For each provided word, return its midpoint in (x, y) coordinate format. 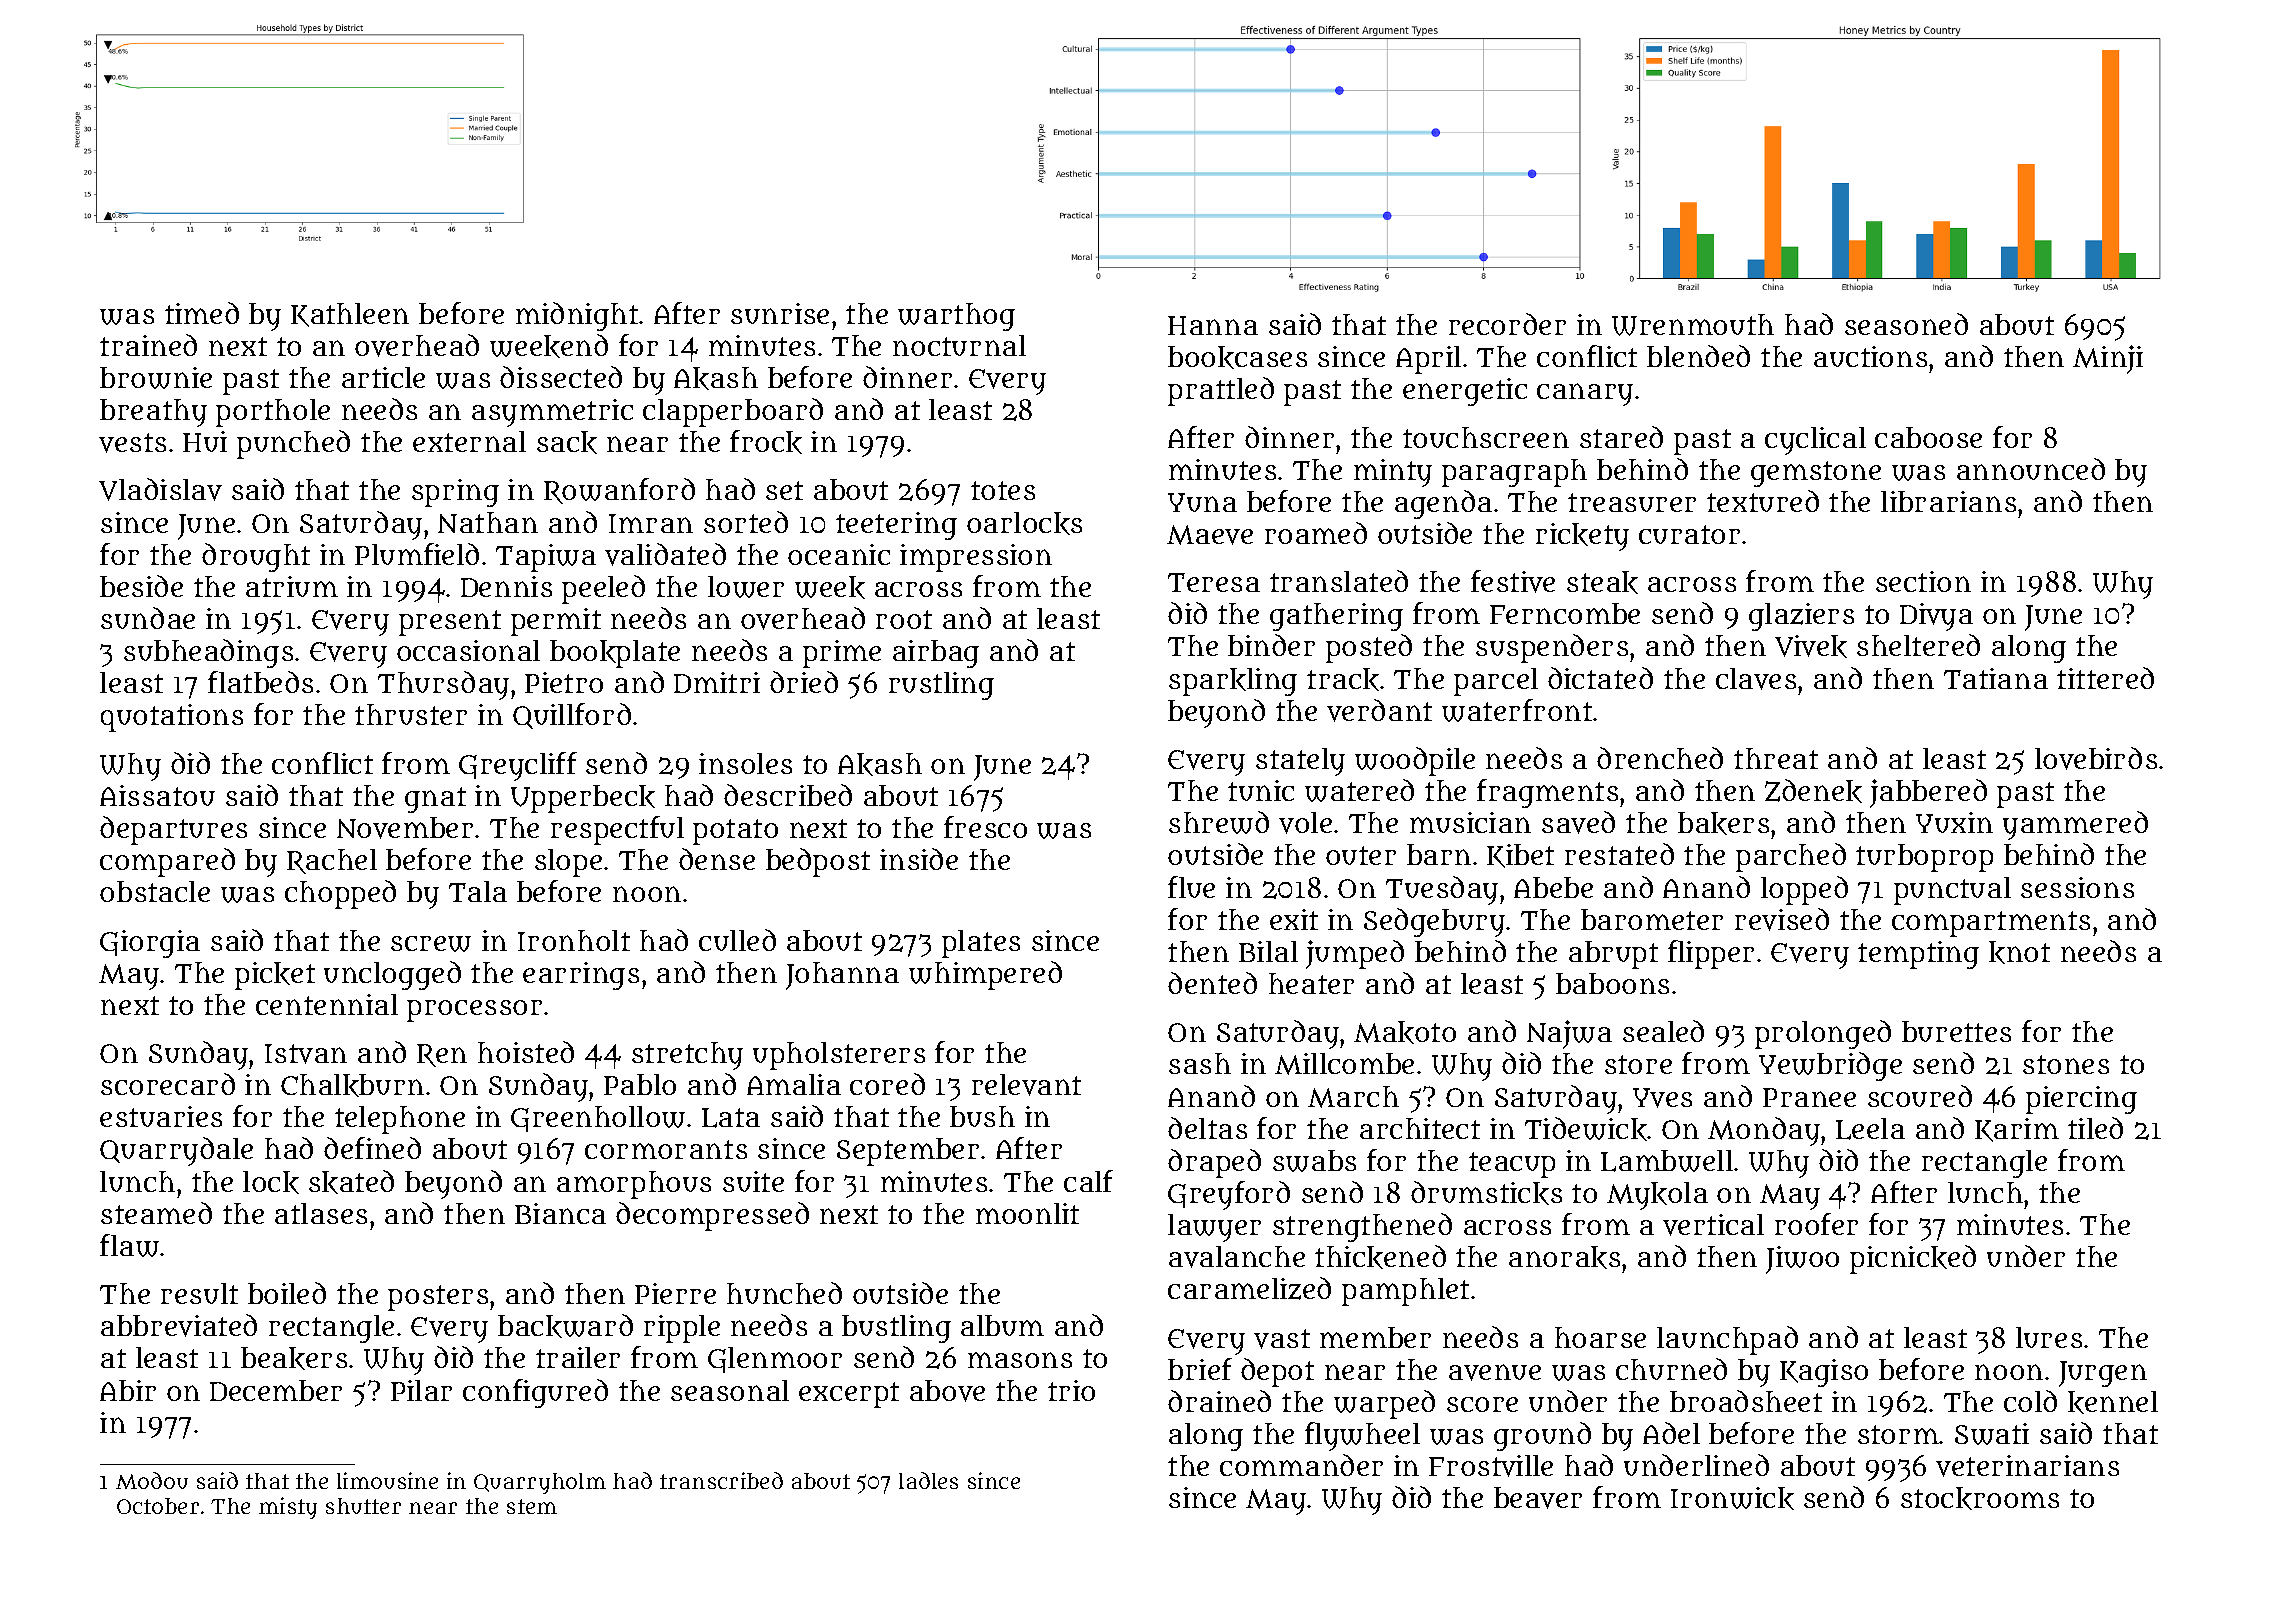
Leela (1870, 1129)
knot (2019, 952)
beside (141, 586)
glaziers (1801, 617)
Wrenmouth (1693, 325)
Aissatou (157, 795)
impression (976, 558)
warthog (956, 317)
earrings (581, 976)
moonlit (1027, 1213)
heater (1311, 983)
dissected (561, 377)
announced (2031, 469)
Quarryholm (540, 1483)
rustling (941, 686)
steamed (156, 1213)
